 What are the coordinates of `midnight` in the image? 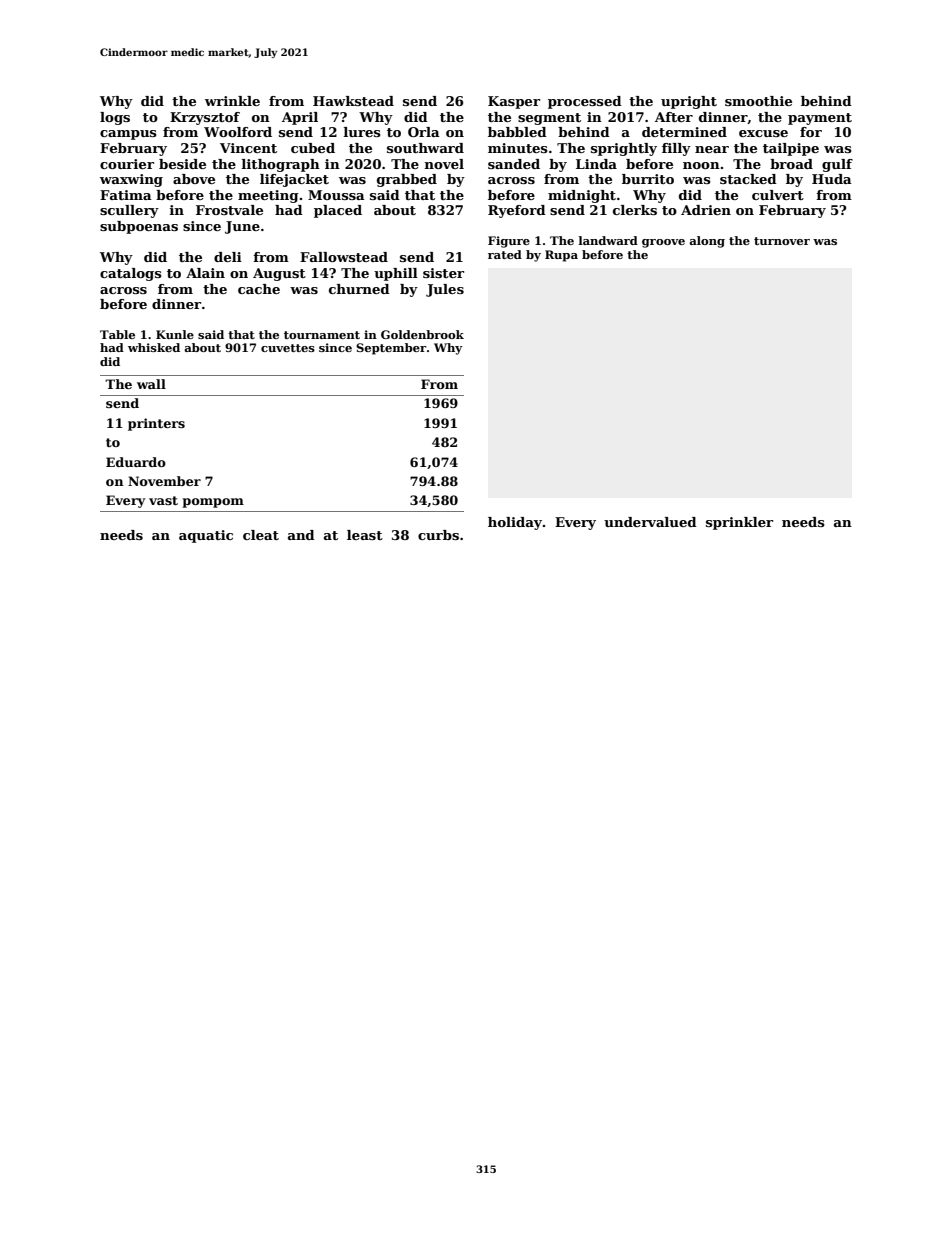 It's located at (582, 196).
